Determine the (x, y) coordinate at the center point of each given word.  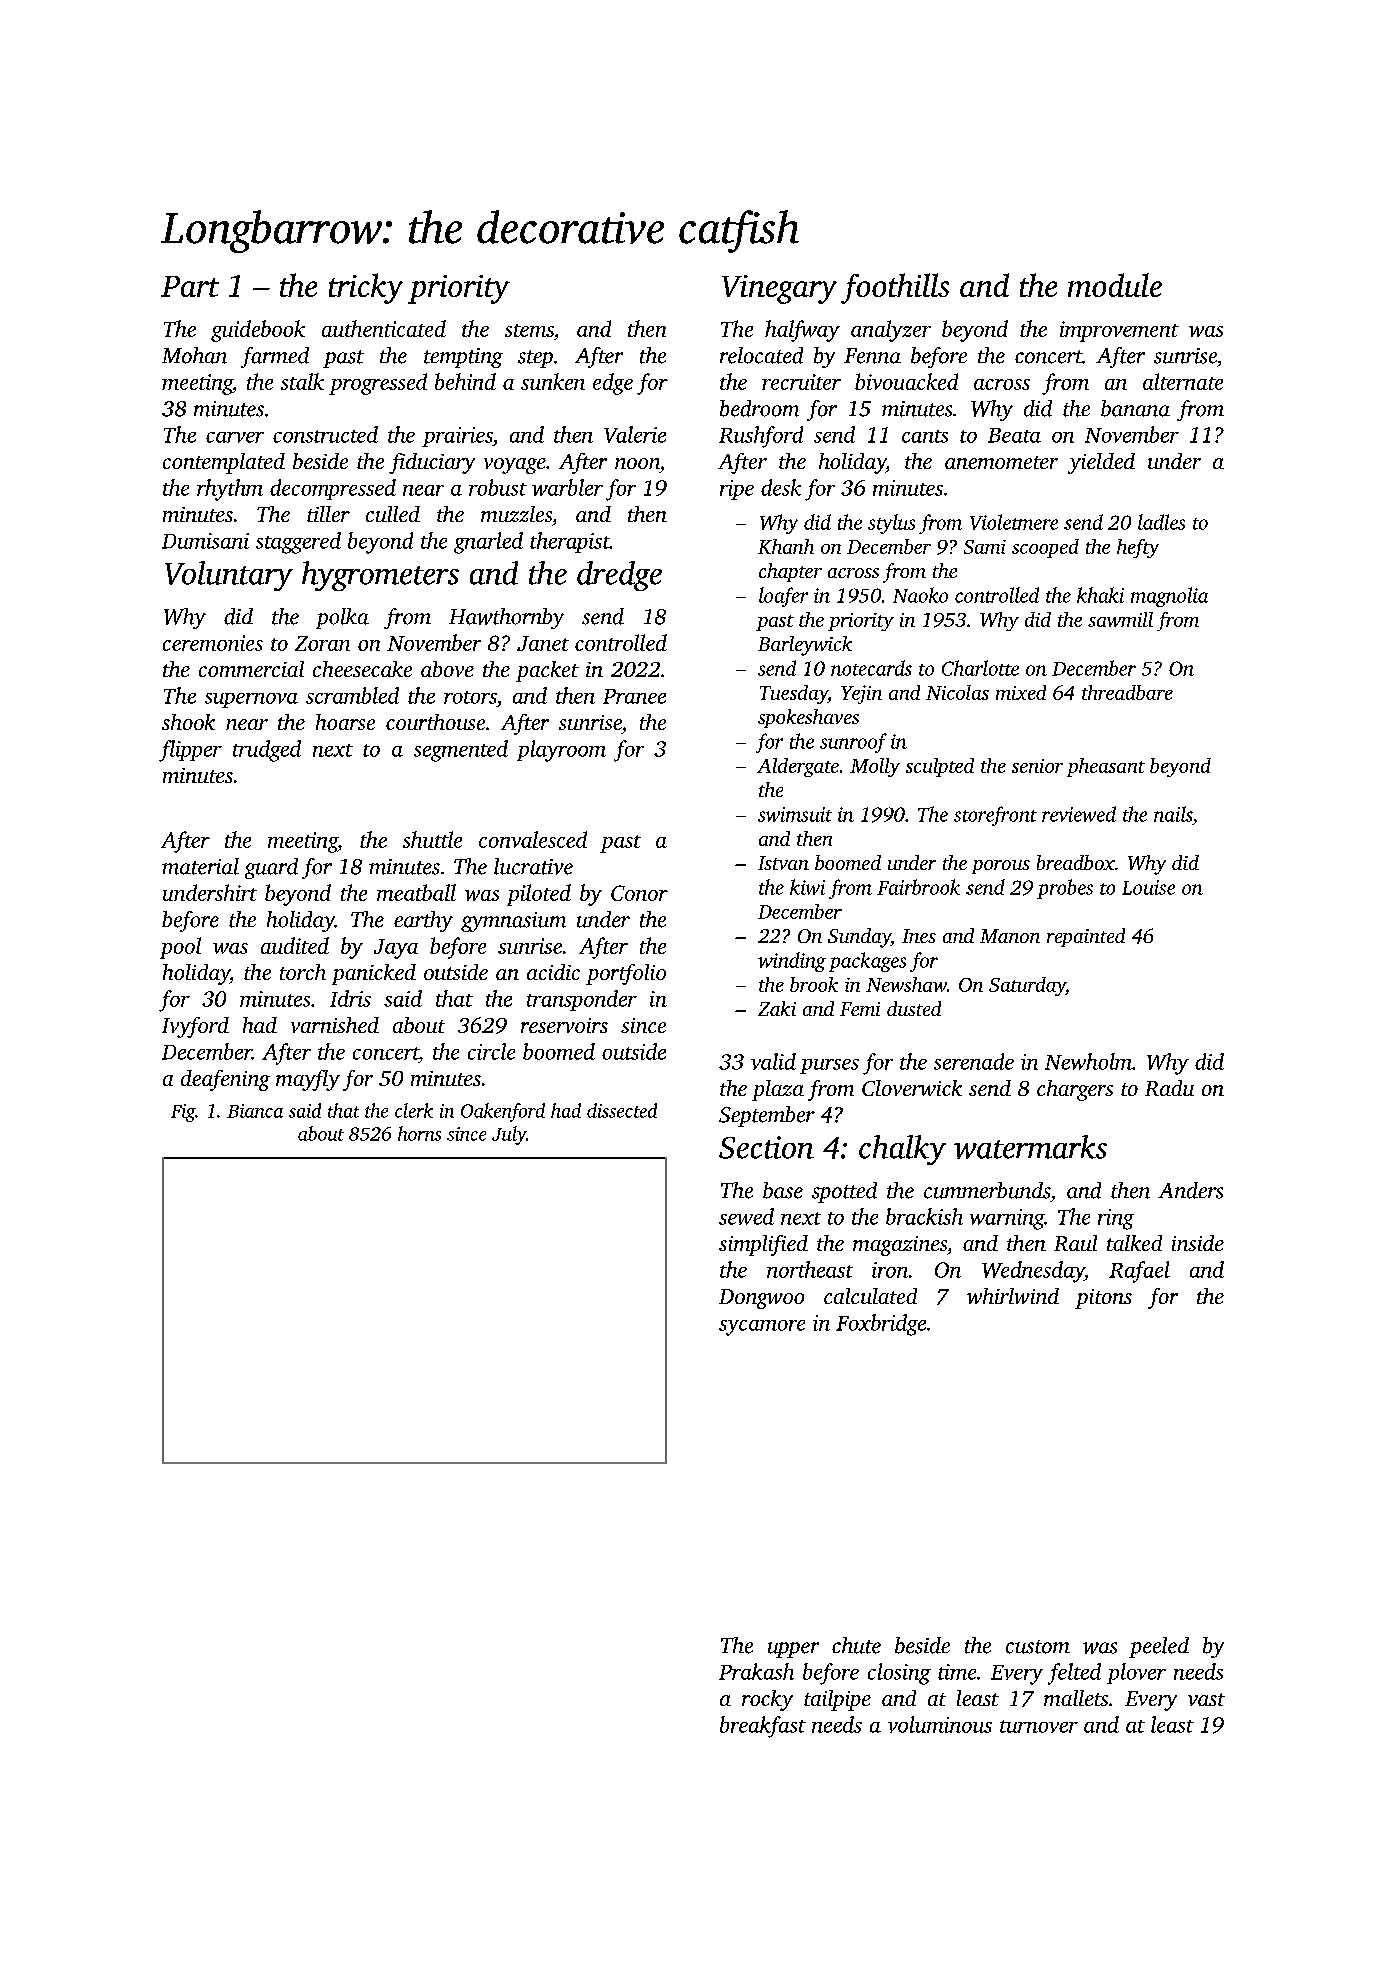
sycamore (762, 1328)
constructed (325, 434)
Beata (1014, 435)
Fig (183, 1113)
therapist (570, 542)
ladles (1161, 522)
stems (529, 330)
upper (793, 1650)
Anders (1190, 1190)
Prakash (756, 1671)
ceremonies (213, 643)
